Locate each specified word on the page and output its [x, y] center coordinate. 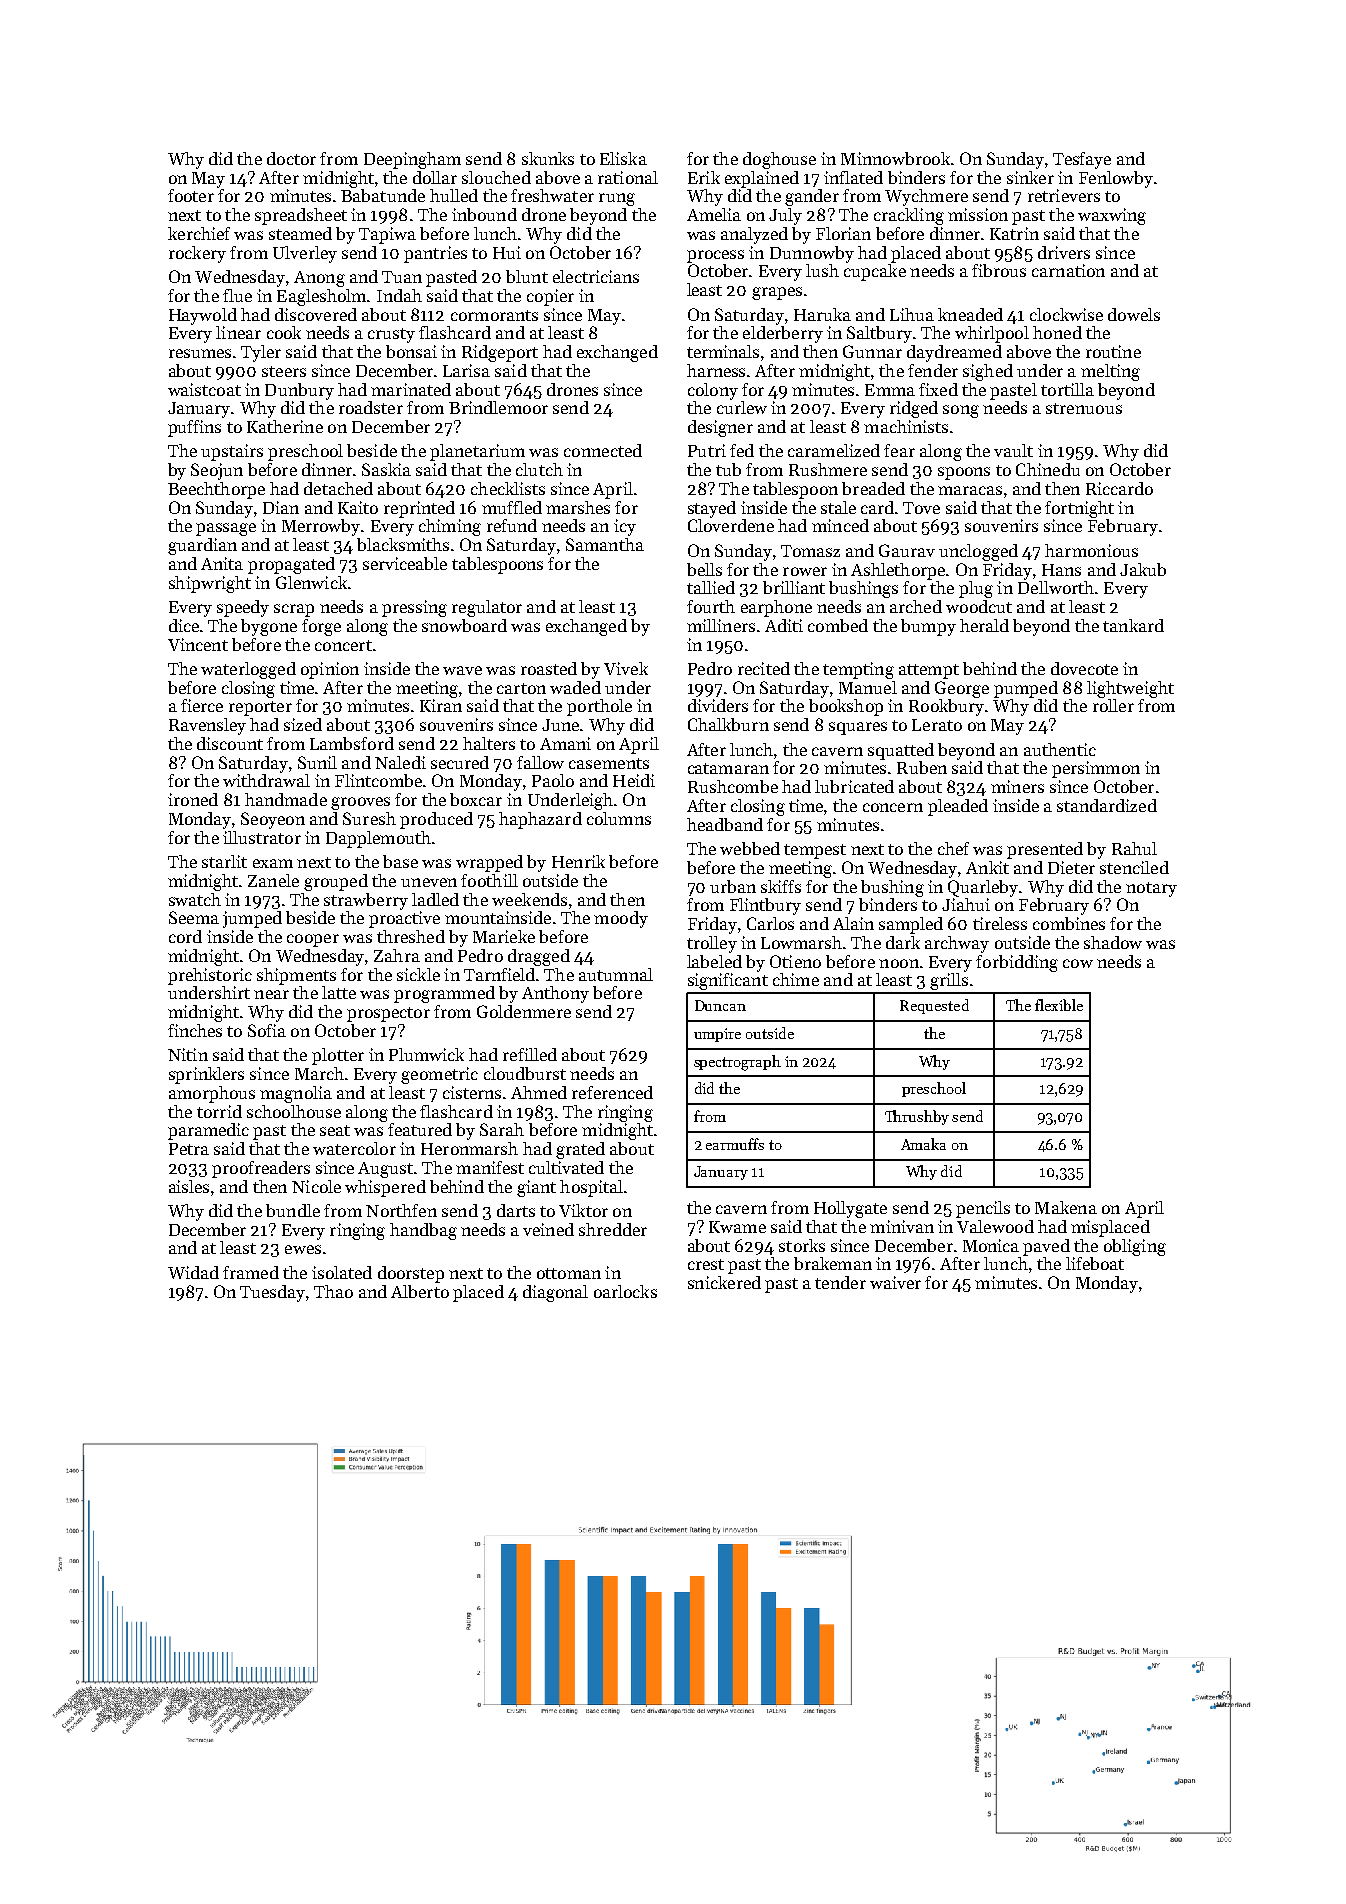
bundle [293, 1210]
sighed [988, 372]
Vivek [626, 668]
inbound [484, 214]
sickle [418, 974]
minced [840, 525]
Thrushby [917, 1117]
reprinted [419, 509]
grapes [777, 293]
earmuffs [735, 1144]
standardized [1107, 805]
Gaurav [907, 550]
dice [184, 625]
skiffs [781, 886]
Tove [921, 508]
